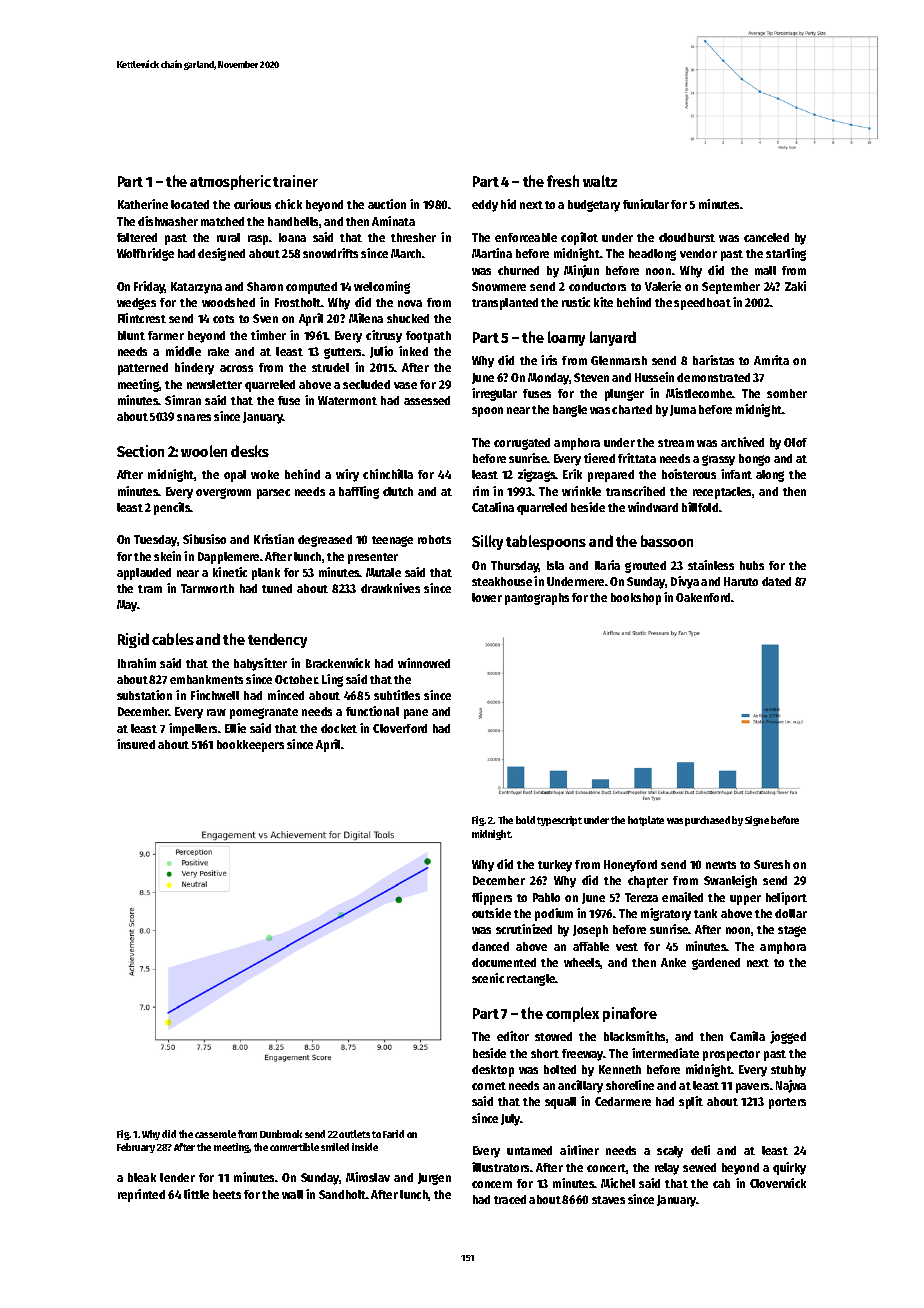  What do you see at coordinates (770, 476) in the document?
I see `along` at bounding box center [770, 476].
